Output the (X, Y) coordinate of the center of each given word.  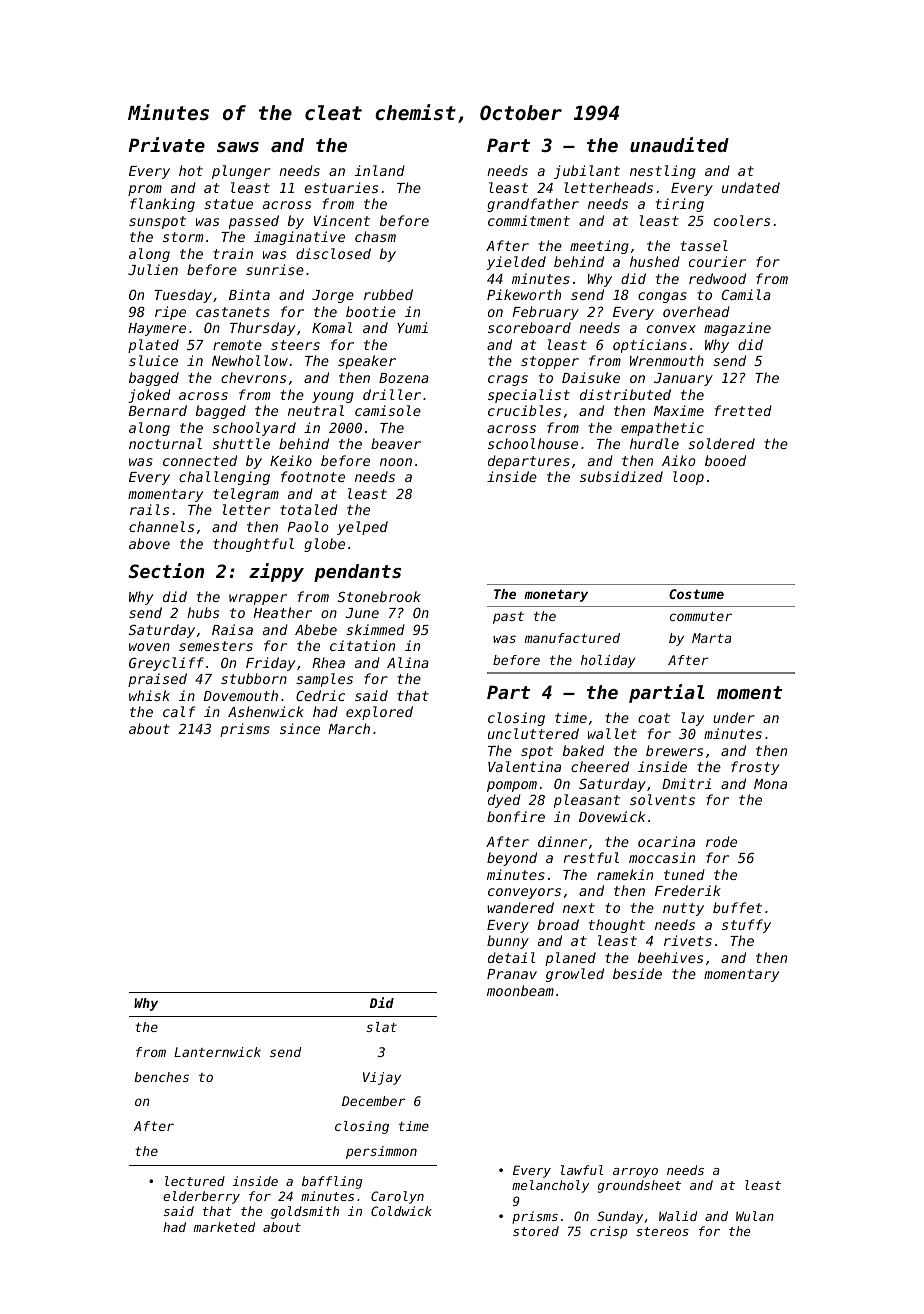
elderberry (201, 1197)
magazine (737, 329)
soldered (721, 443)
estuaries (341, 187)
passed (254, 222)
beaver (396, 443)
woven (149, 647)
